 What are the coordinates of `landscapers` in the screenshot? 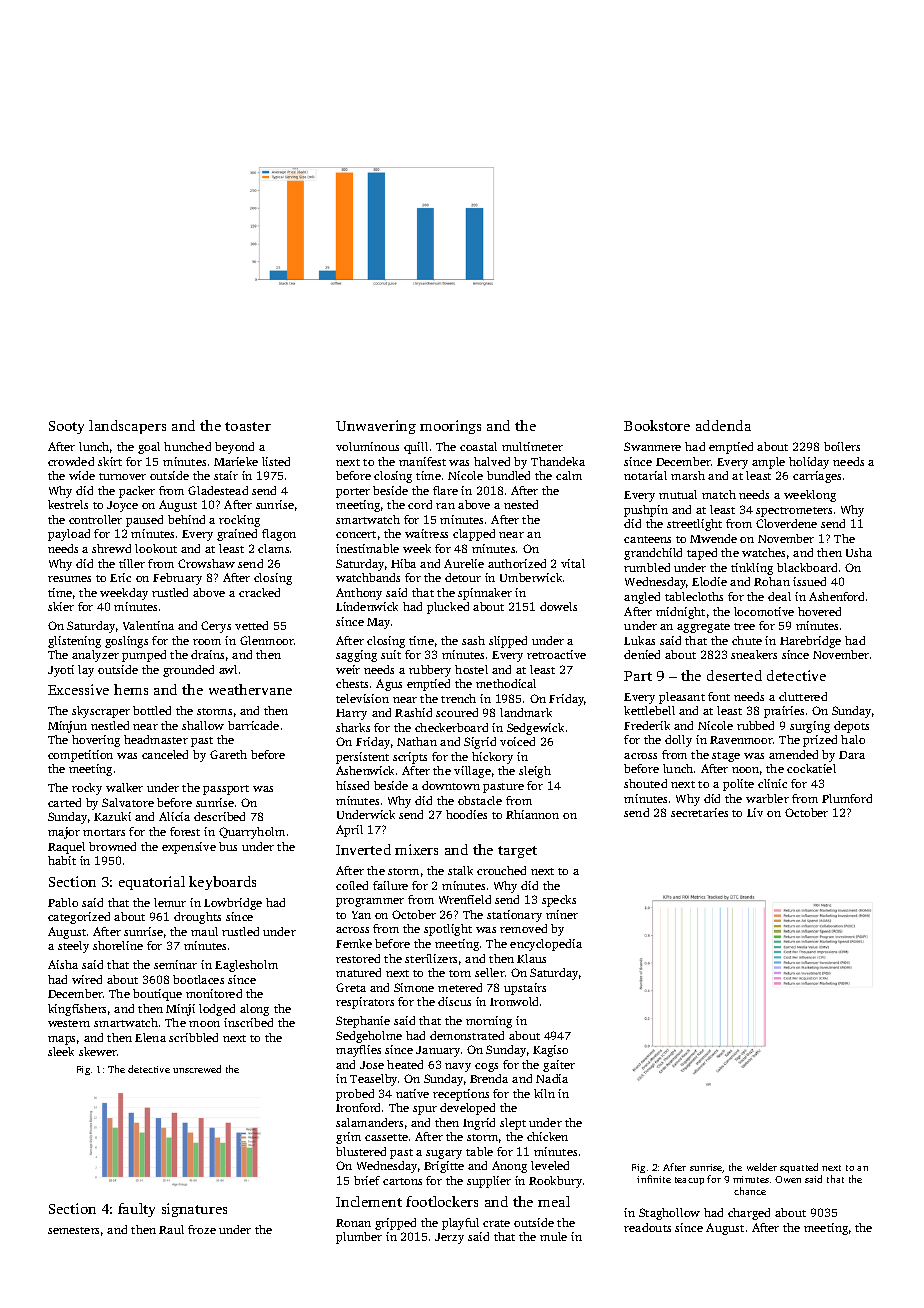 It's located at (127, 427).
